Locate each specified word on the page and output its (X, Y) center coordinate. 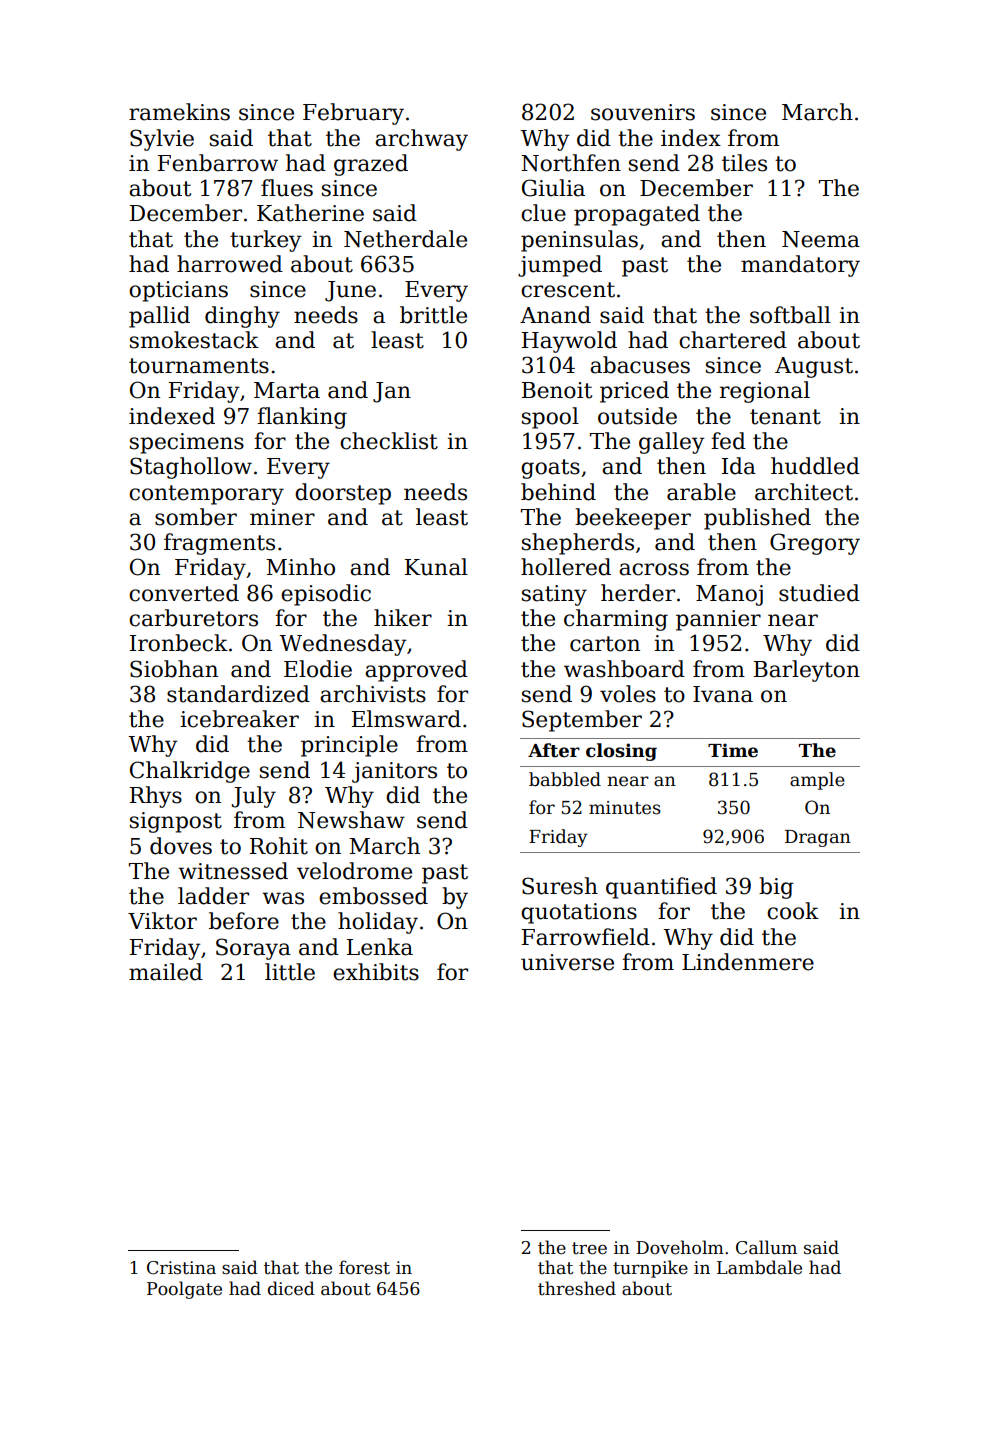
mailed (166, 972)
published (757, 519)
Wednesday (342, 645)
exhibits (376, 972)
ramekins (179, 112)
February (353, 114)
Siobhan (174, 669)
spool (550, 418)
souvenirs (643, 112)
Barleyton (807, 671)
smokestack (194, 340)
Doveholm (680, 1247)
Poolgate (184, 1290)
